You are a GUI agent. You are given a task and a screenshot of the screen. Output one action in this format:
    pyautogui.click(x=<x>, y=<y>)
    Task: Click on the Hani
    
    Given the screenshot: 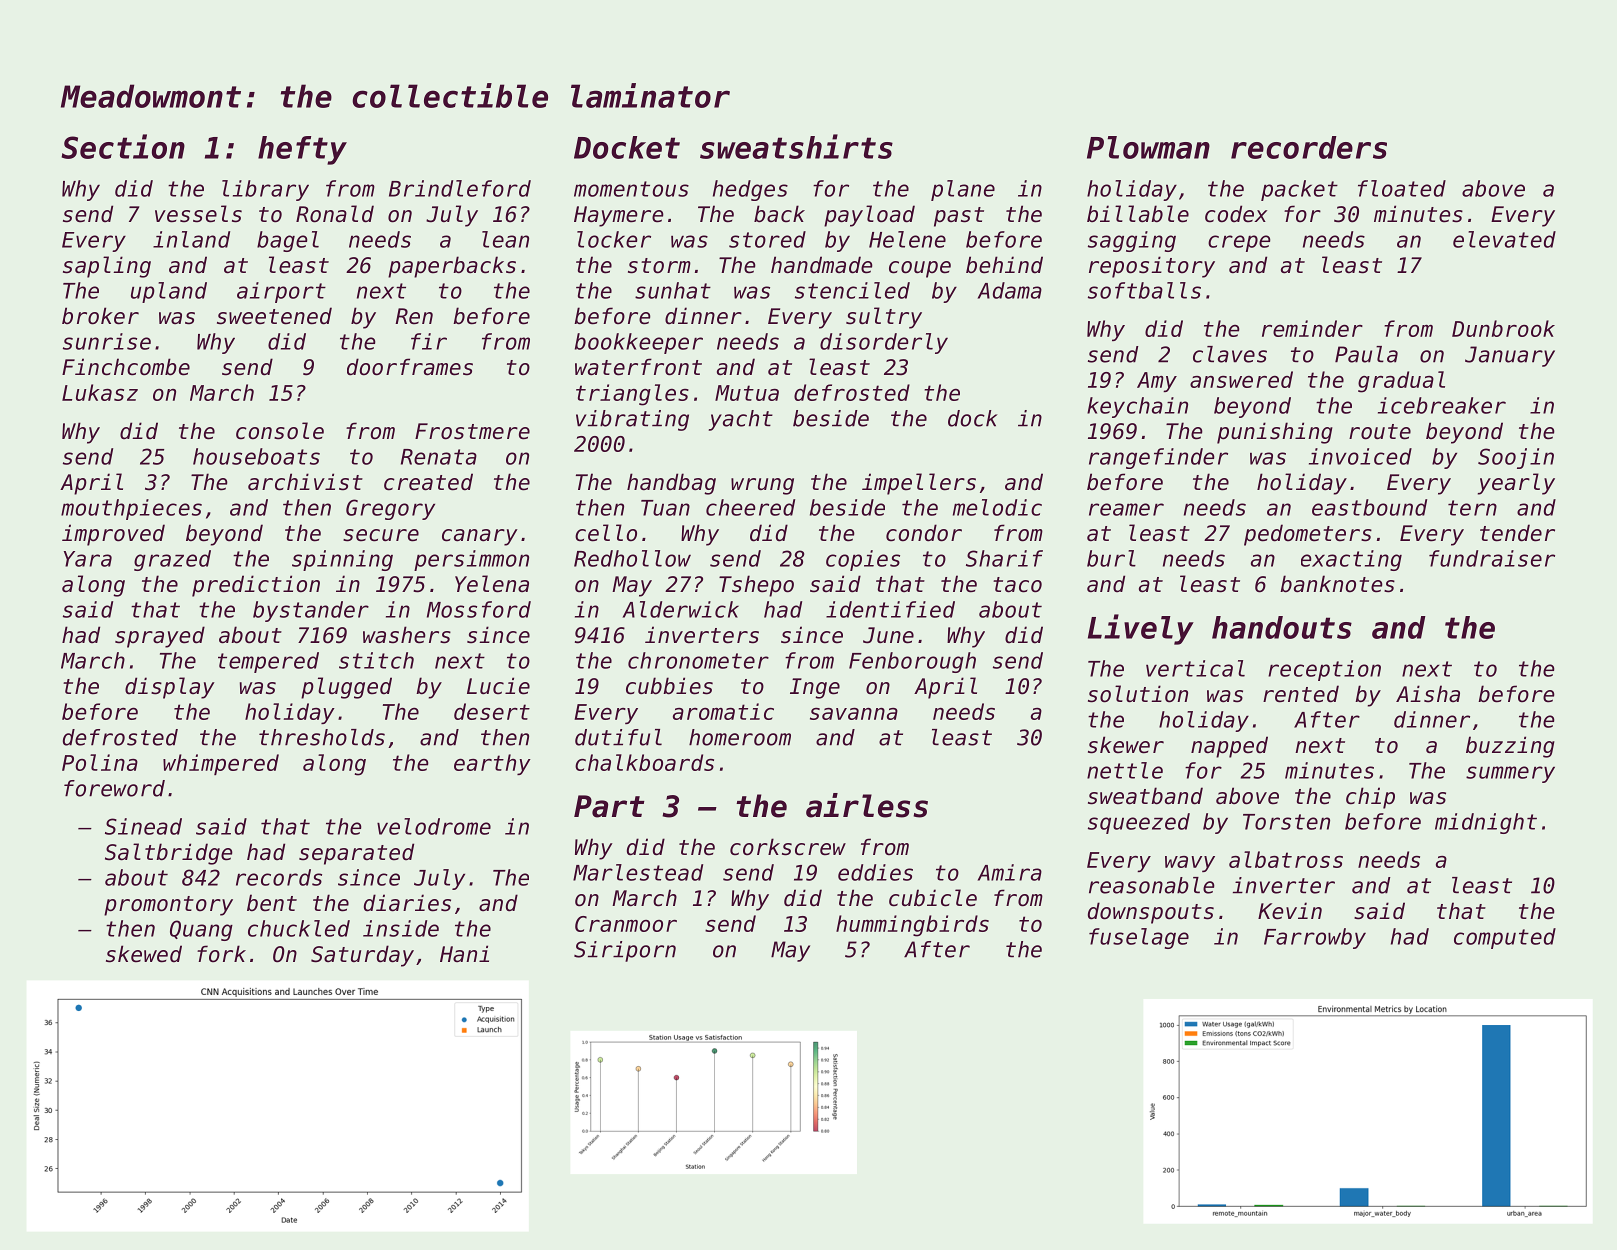 What is the action you would take?
    pyautogui.click(x=464, y=953)
